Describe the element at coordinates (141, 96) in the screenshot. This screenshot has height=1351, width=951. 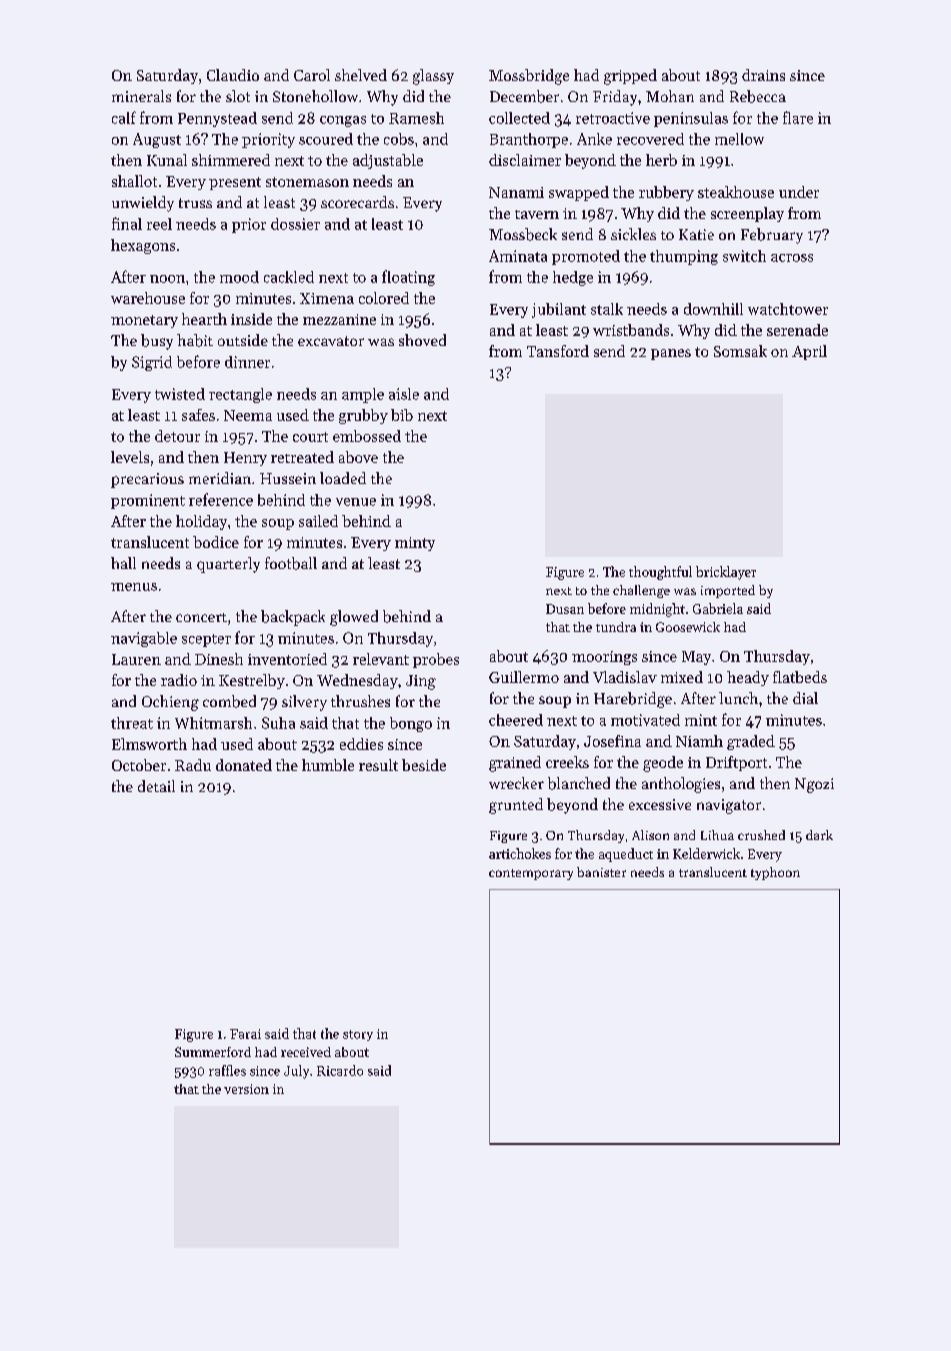
I see `minerals` at that location.
